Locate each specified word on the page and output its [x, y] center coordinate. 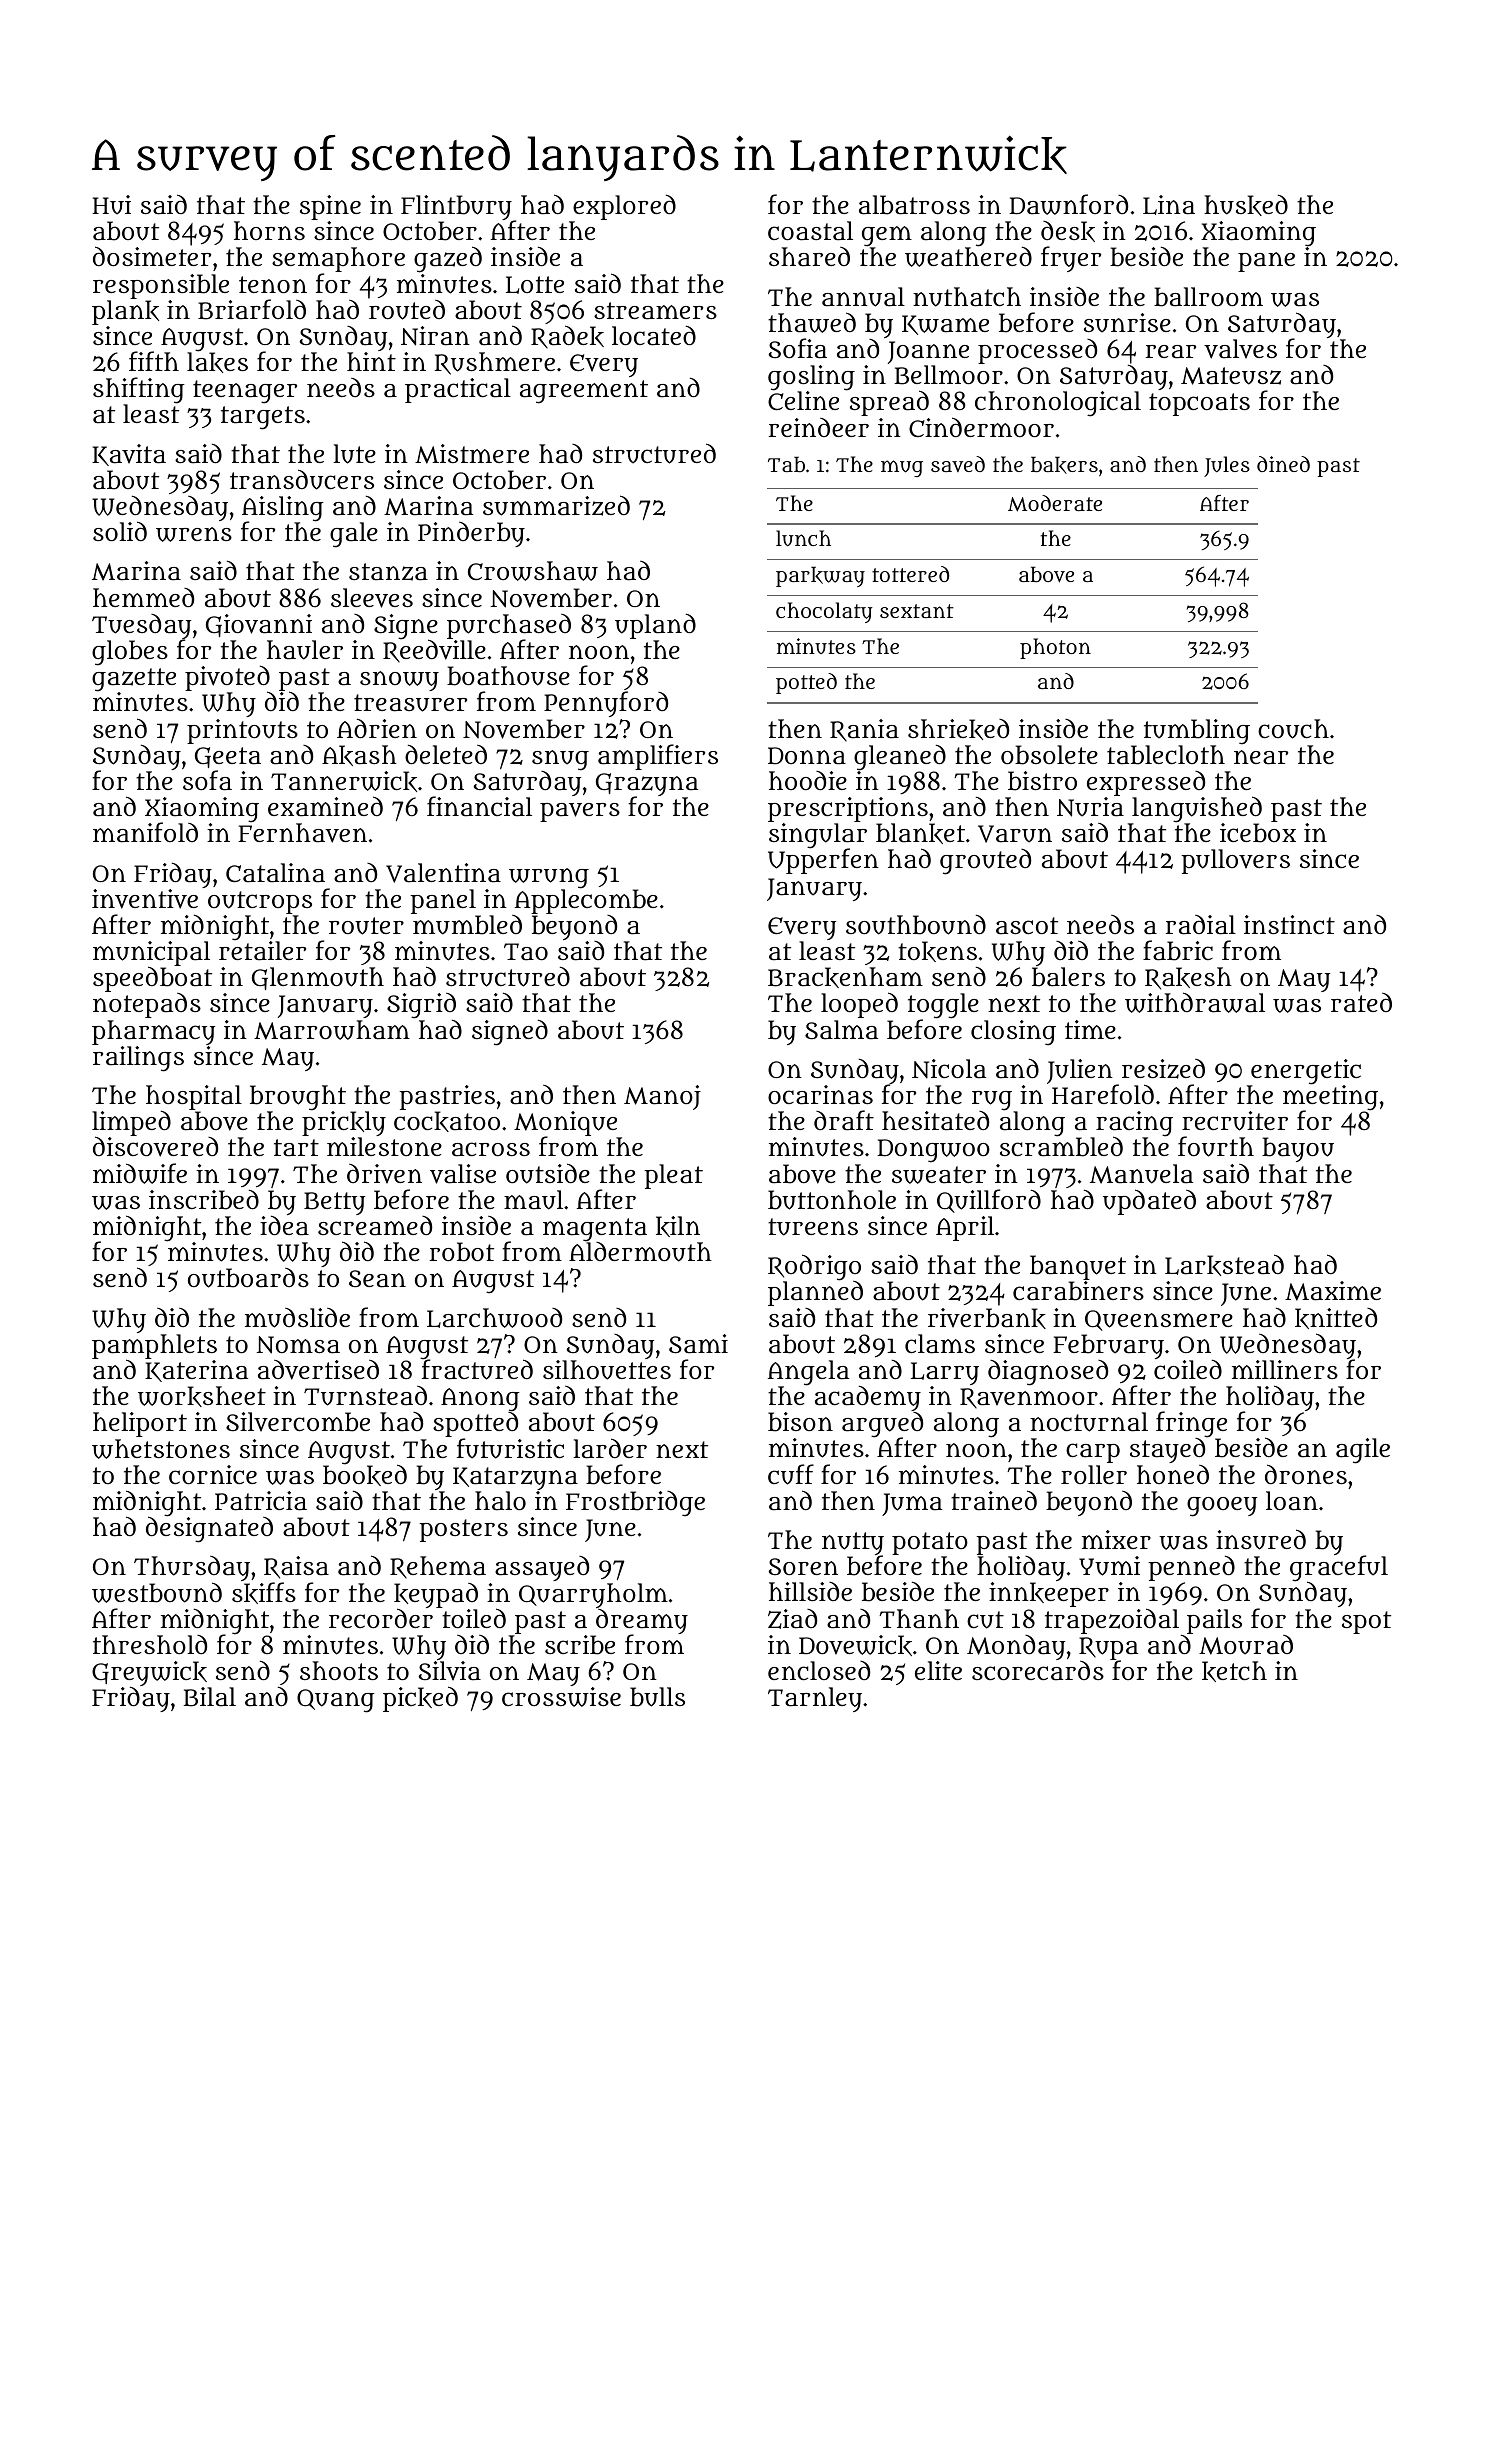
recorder [381, 1618]
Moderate [1055, 503]
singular [818, 836]
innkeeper [1049, 1594]
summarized [556, 505]
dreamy [642, 1622]
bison [800, 1422]
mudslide [297, 1318]
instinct [1289, 924]
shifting [139, 391]
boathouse [508, 676]
